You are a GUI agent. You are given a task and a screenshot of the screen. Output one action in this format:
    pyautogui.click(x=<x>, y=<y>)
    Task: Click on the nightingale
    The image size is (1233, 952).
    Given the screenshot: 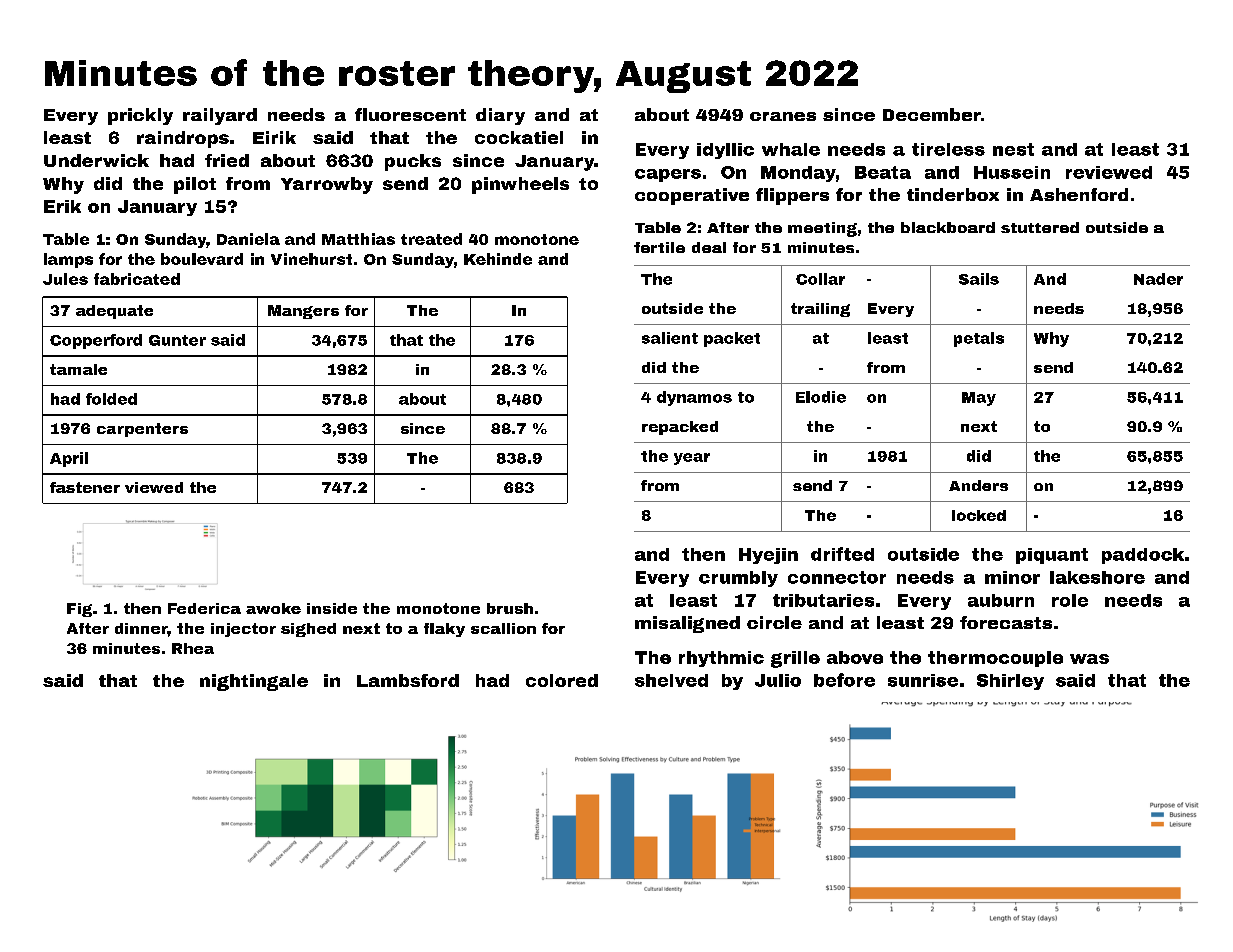 What is the action you would take?
    pyautogui.click(x=254, y=682)
